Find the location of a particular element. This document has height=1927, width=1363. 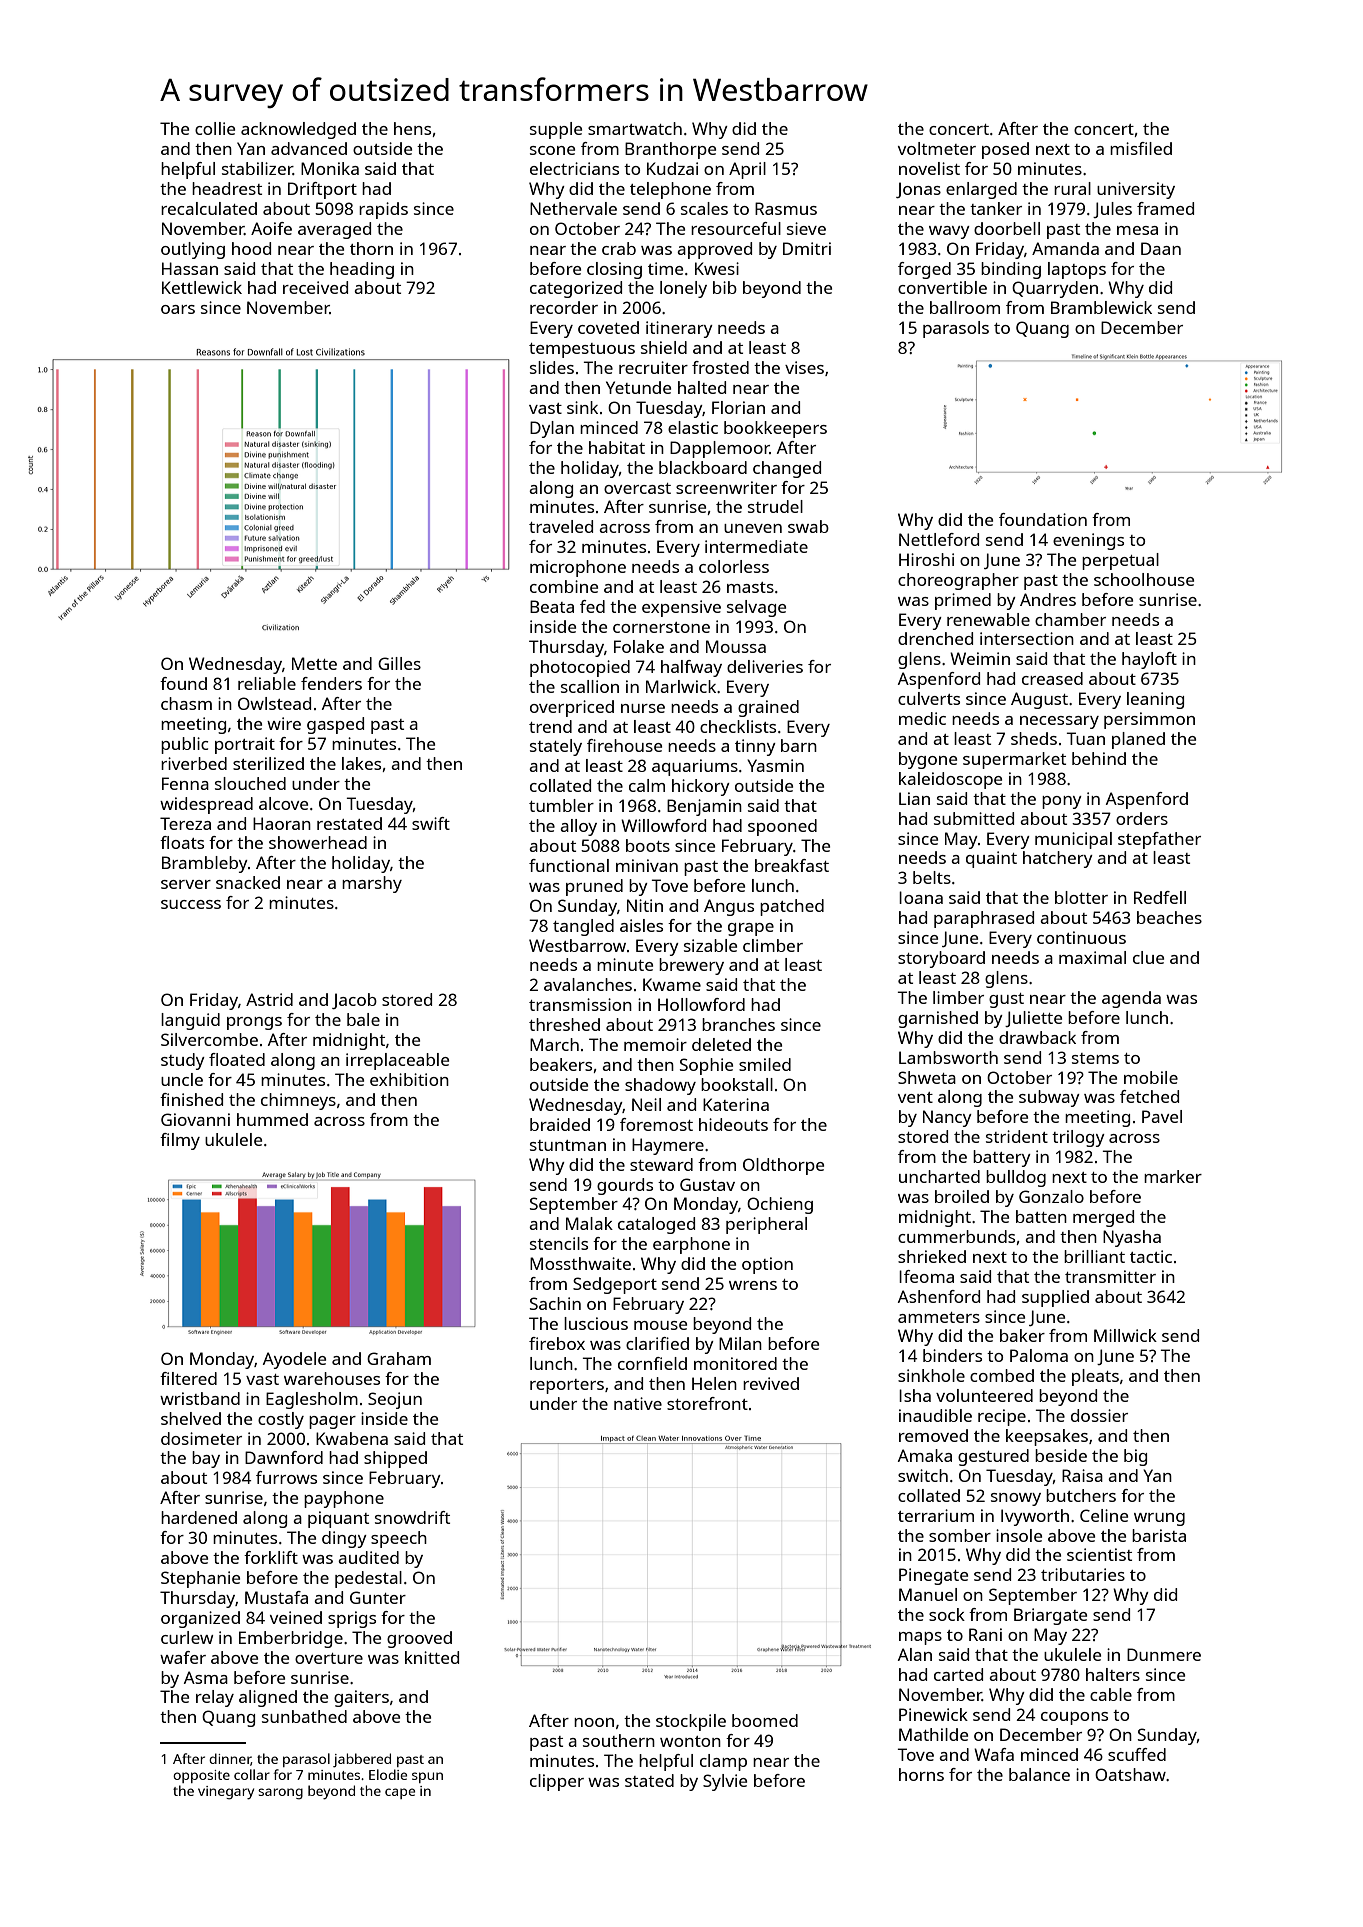

Sylvie is located at coordinates (725, 1782).
